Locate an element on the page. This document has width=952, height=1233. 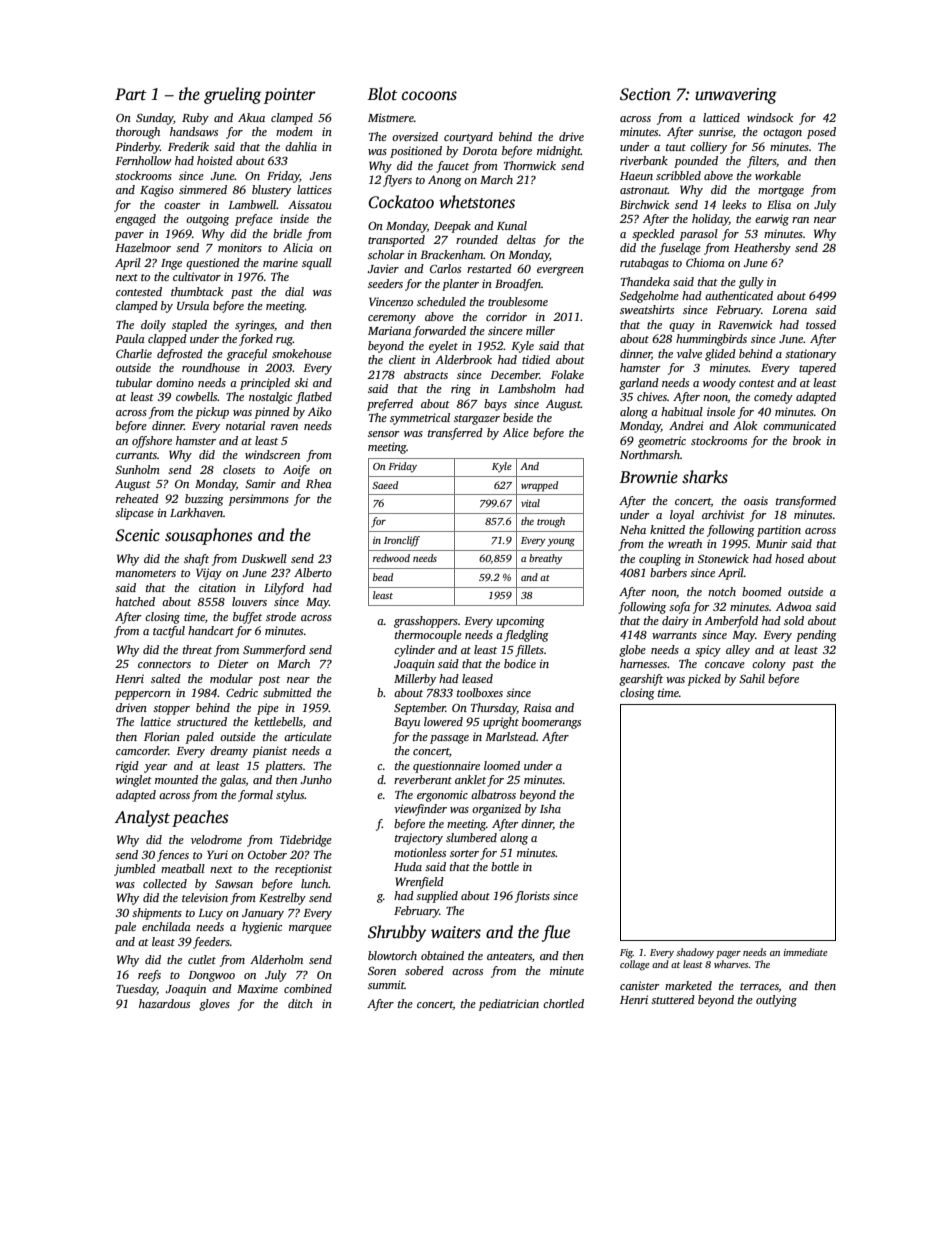
posed is located at coordinates (821, 133).
